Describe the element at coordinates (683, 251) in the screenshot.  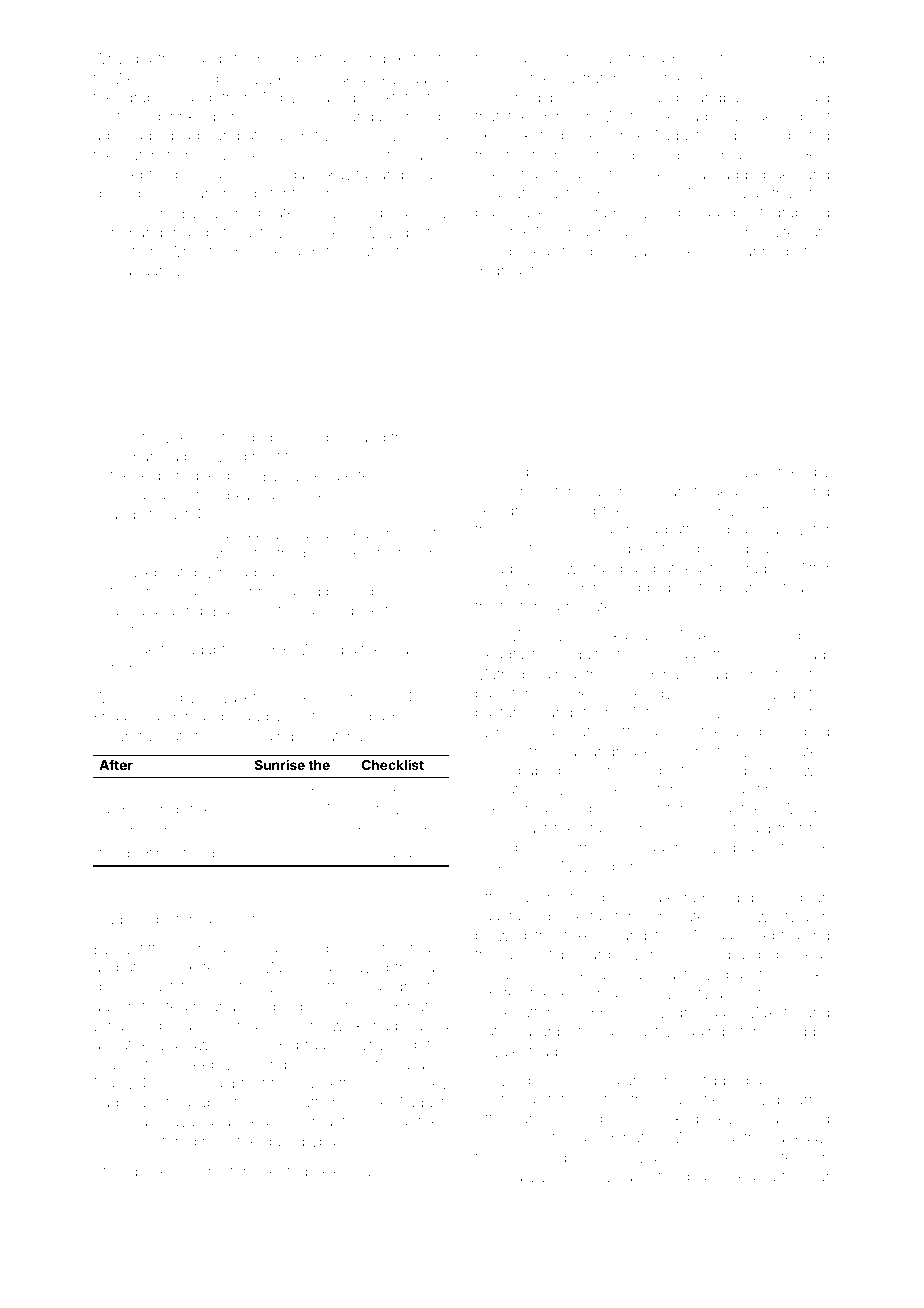
I see `hosed` at that location.
